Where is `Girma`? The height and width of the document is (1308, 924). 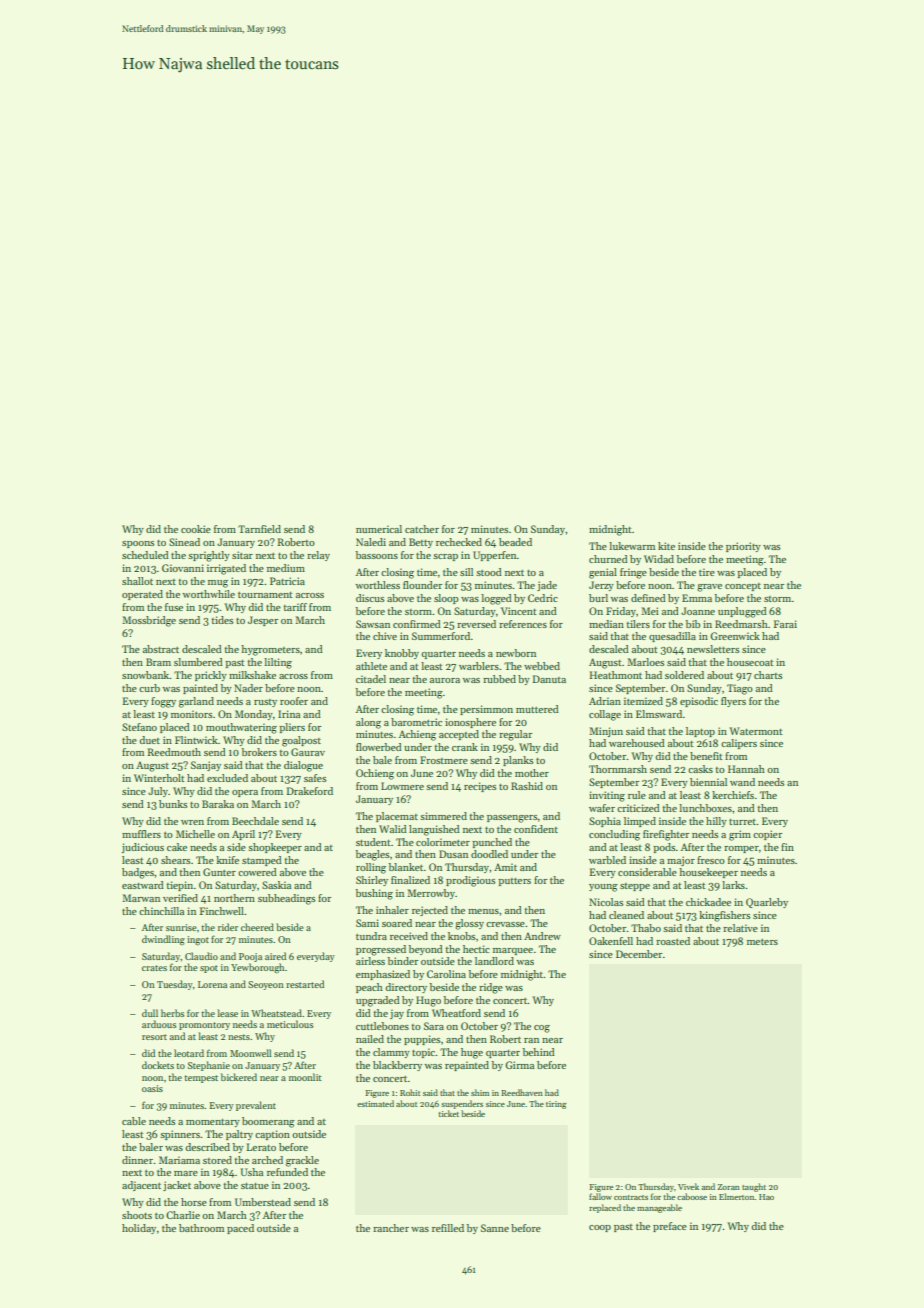 Girma is located at coordinates (519, 1065).
